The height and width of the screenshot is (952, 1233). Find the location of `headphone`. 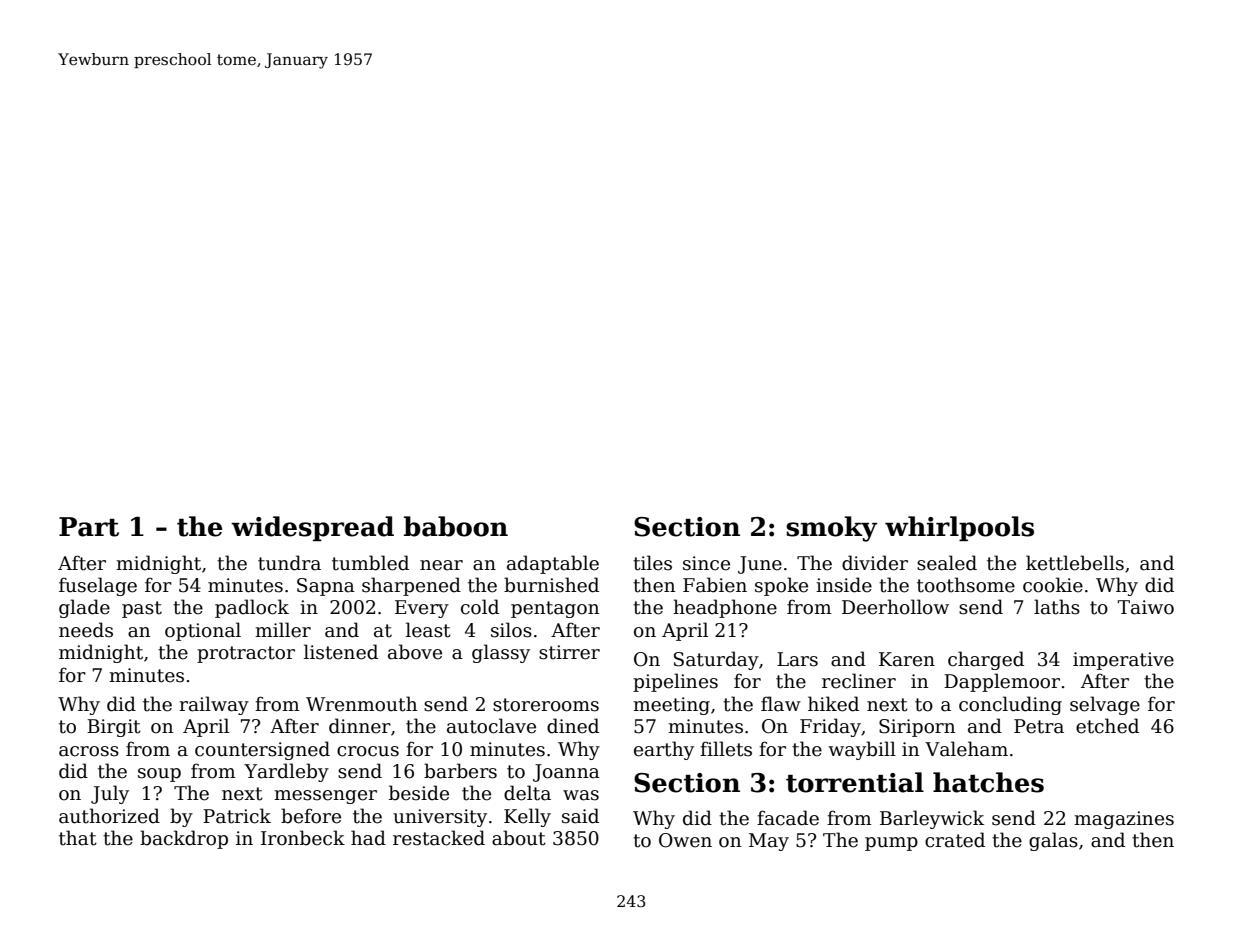

headphone is located at coordinates (725, 608).
